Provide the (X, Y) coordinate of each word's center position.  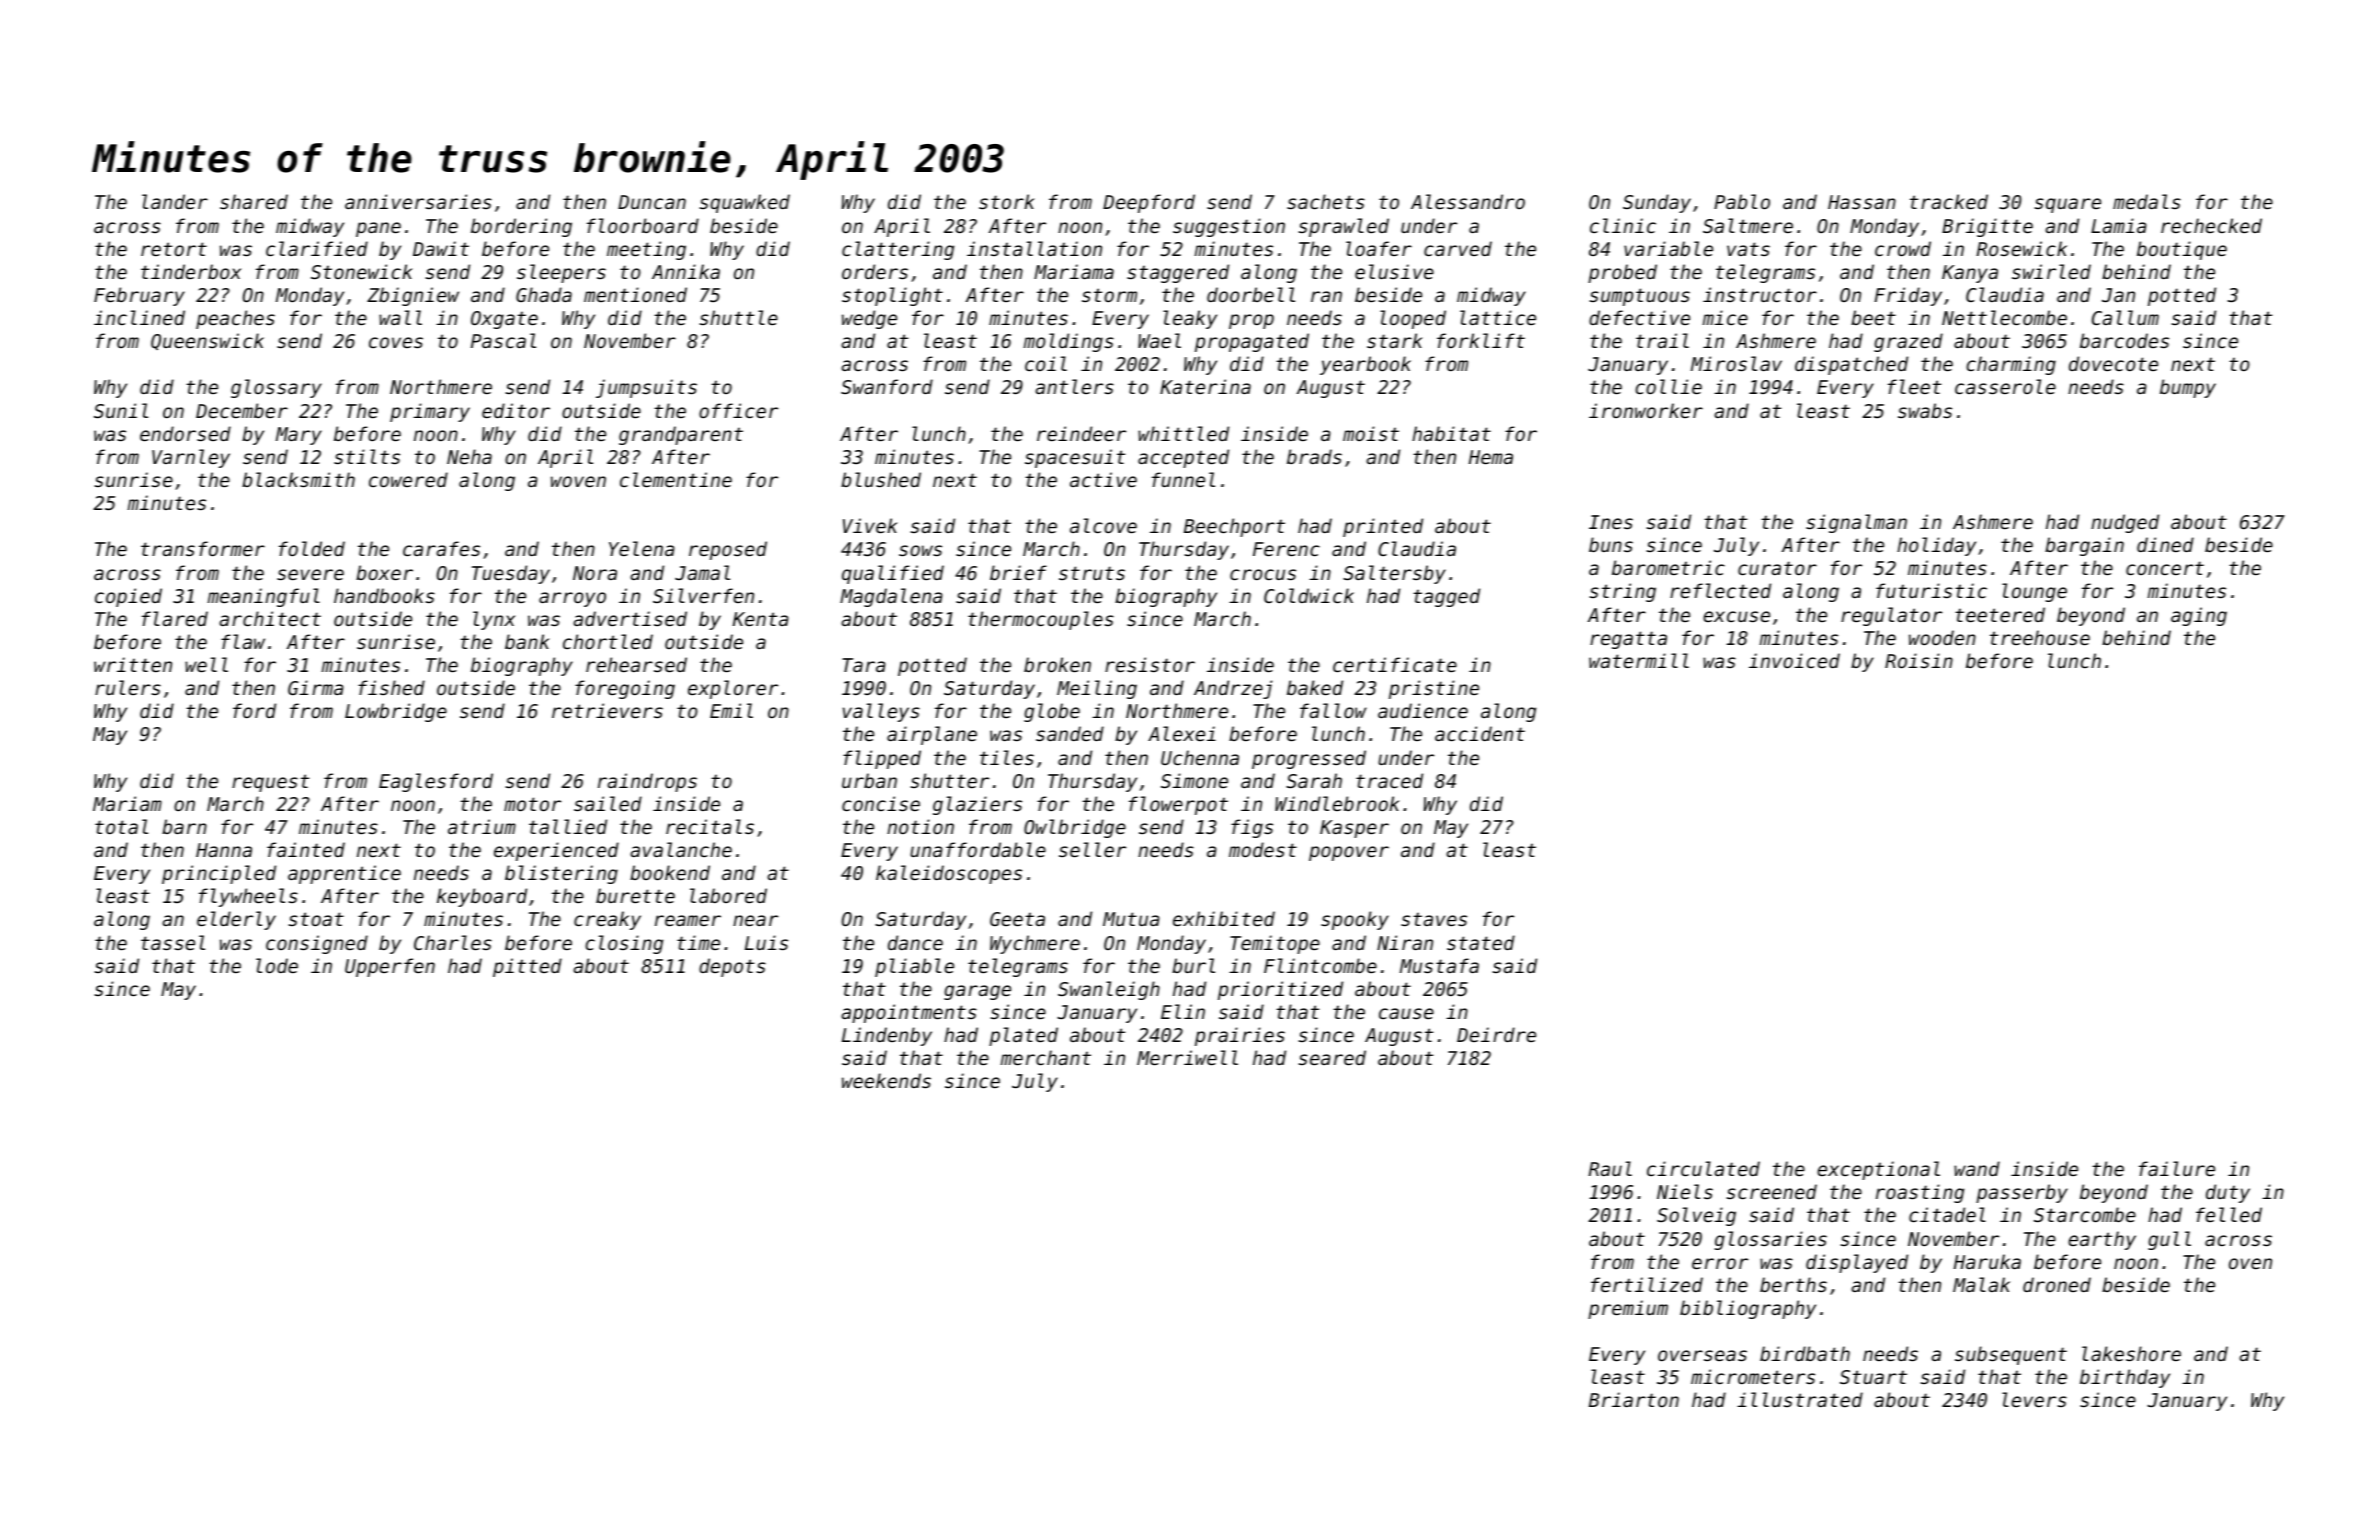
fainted (306, 849)
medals (2147, 201)
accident (1480, 733)
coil (1046, 363)
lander (175, 201)
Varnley (191, 458)
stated (1481, 942)
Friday (1908, 296)
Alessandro (1468, 201)
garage (977, 992)
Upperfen (390, 967)
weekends (886, 1080)
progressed (1309, 759)
